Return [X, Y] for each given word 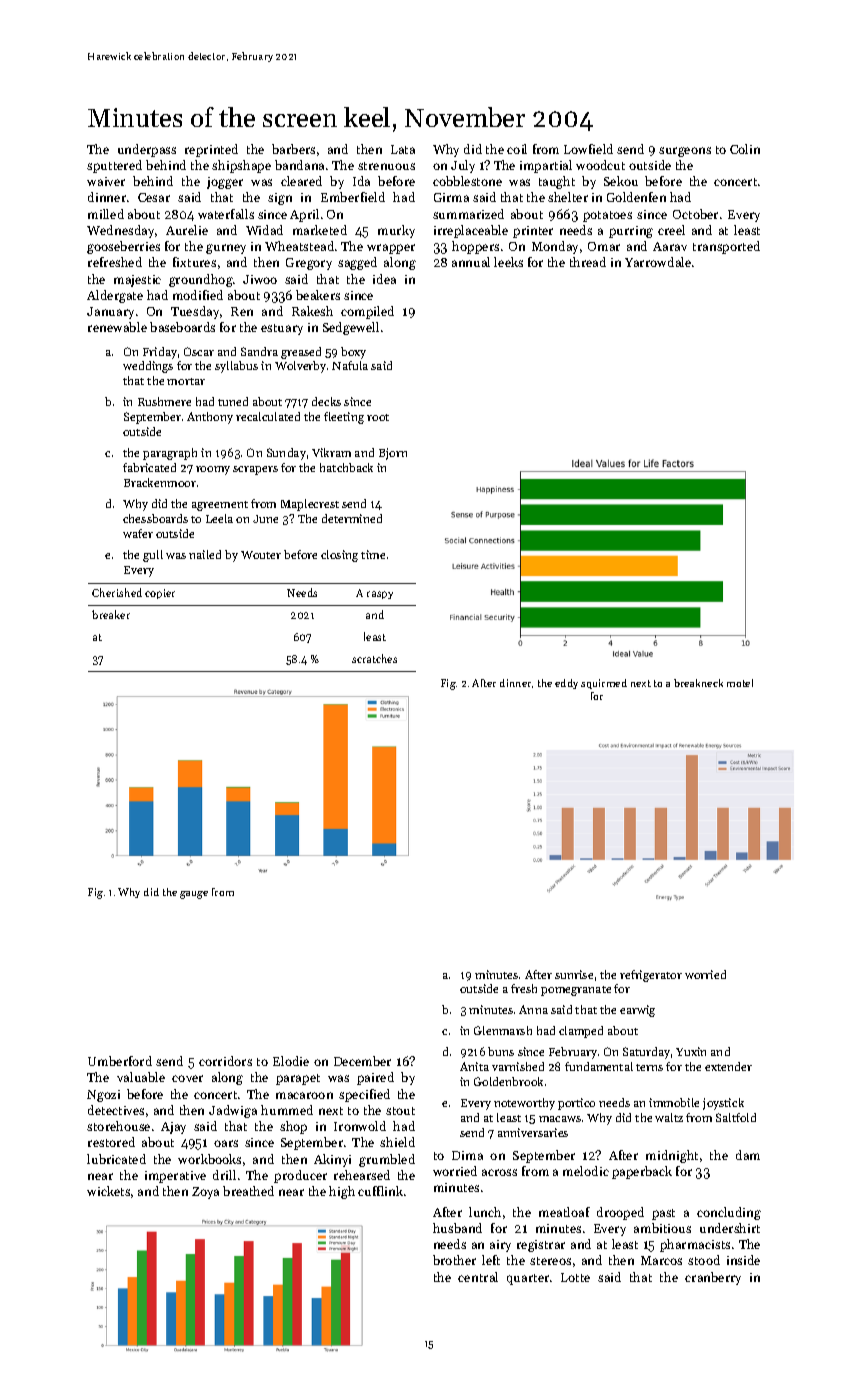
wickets [108, 1191]
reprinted [211, 150]
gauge [194, 895]
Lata [403, 149]
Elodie [291, 1061]
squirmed [604, 684]
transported [726, 247]
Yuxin [691, 1051]
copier [160, 594]
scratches [374, 658]
